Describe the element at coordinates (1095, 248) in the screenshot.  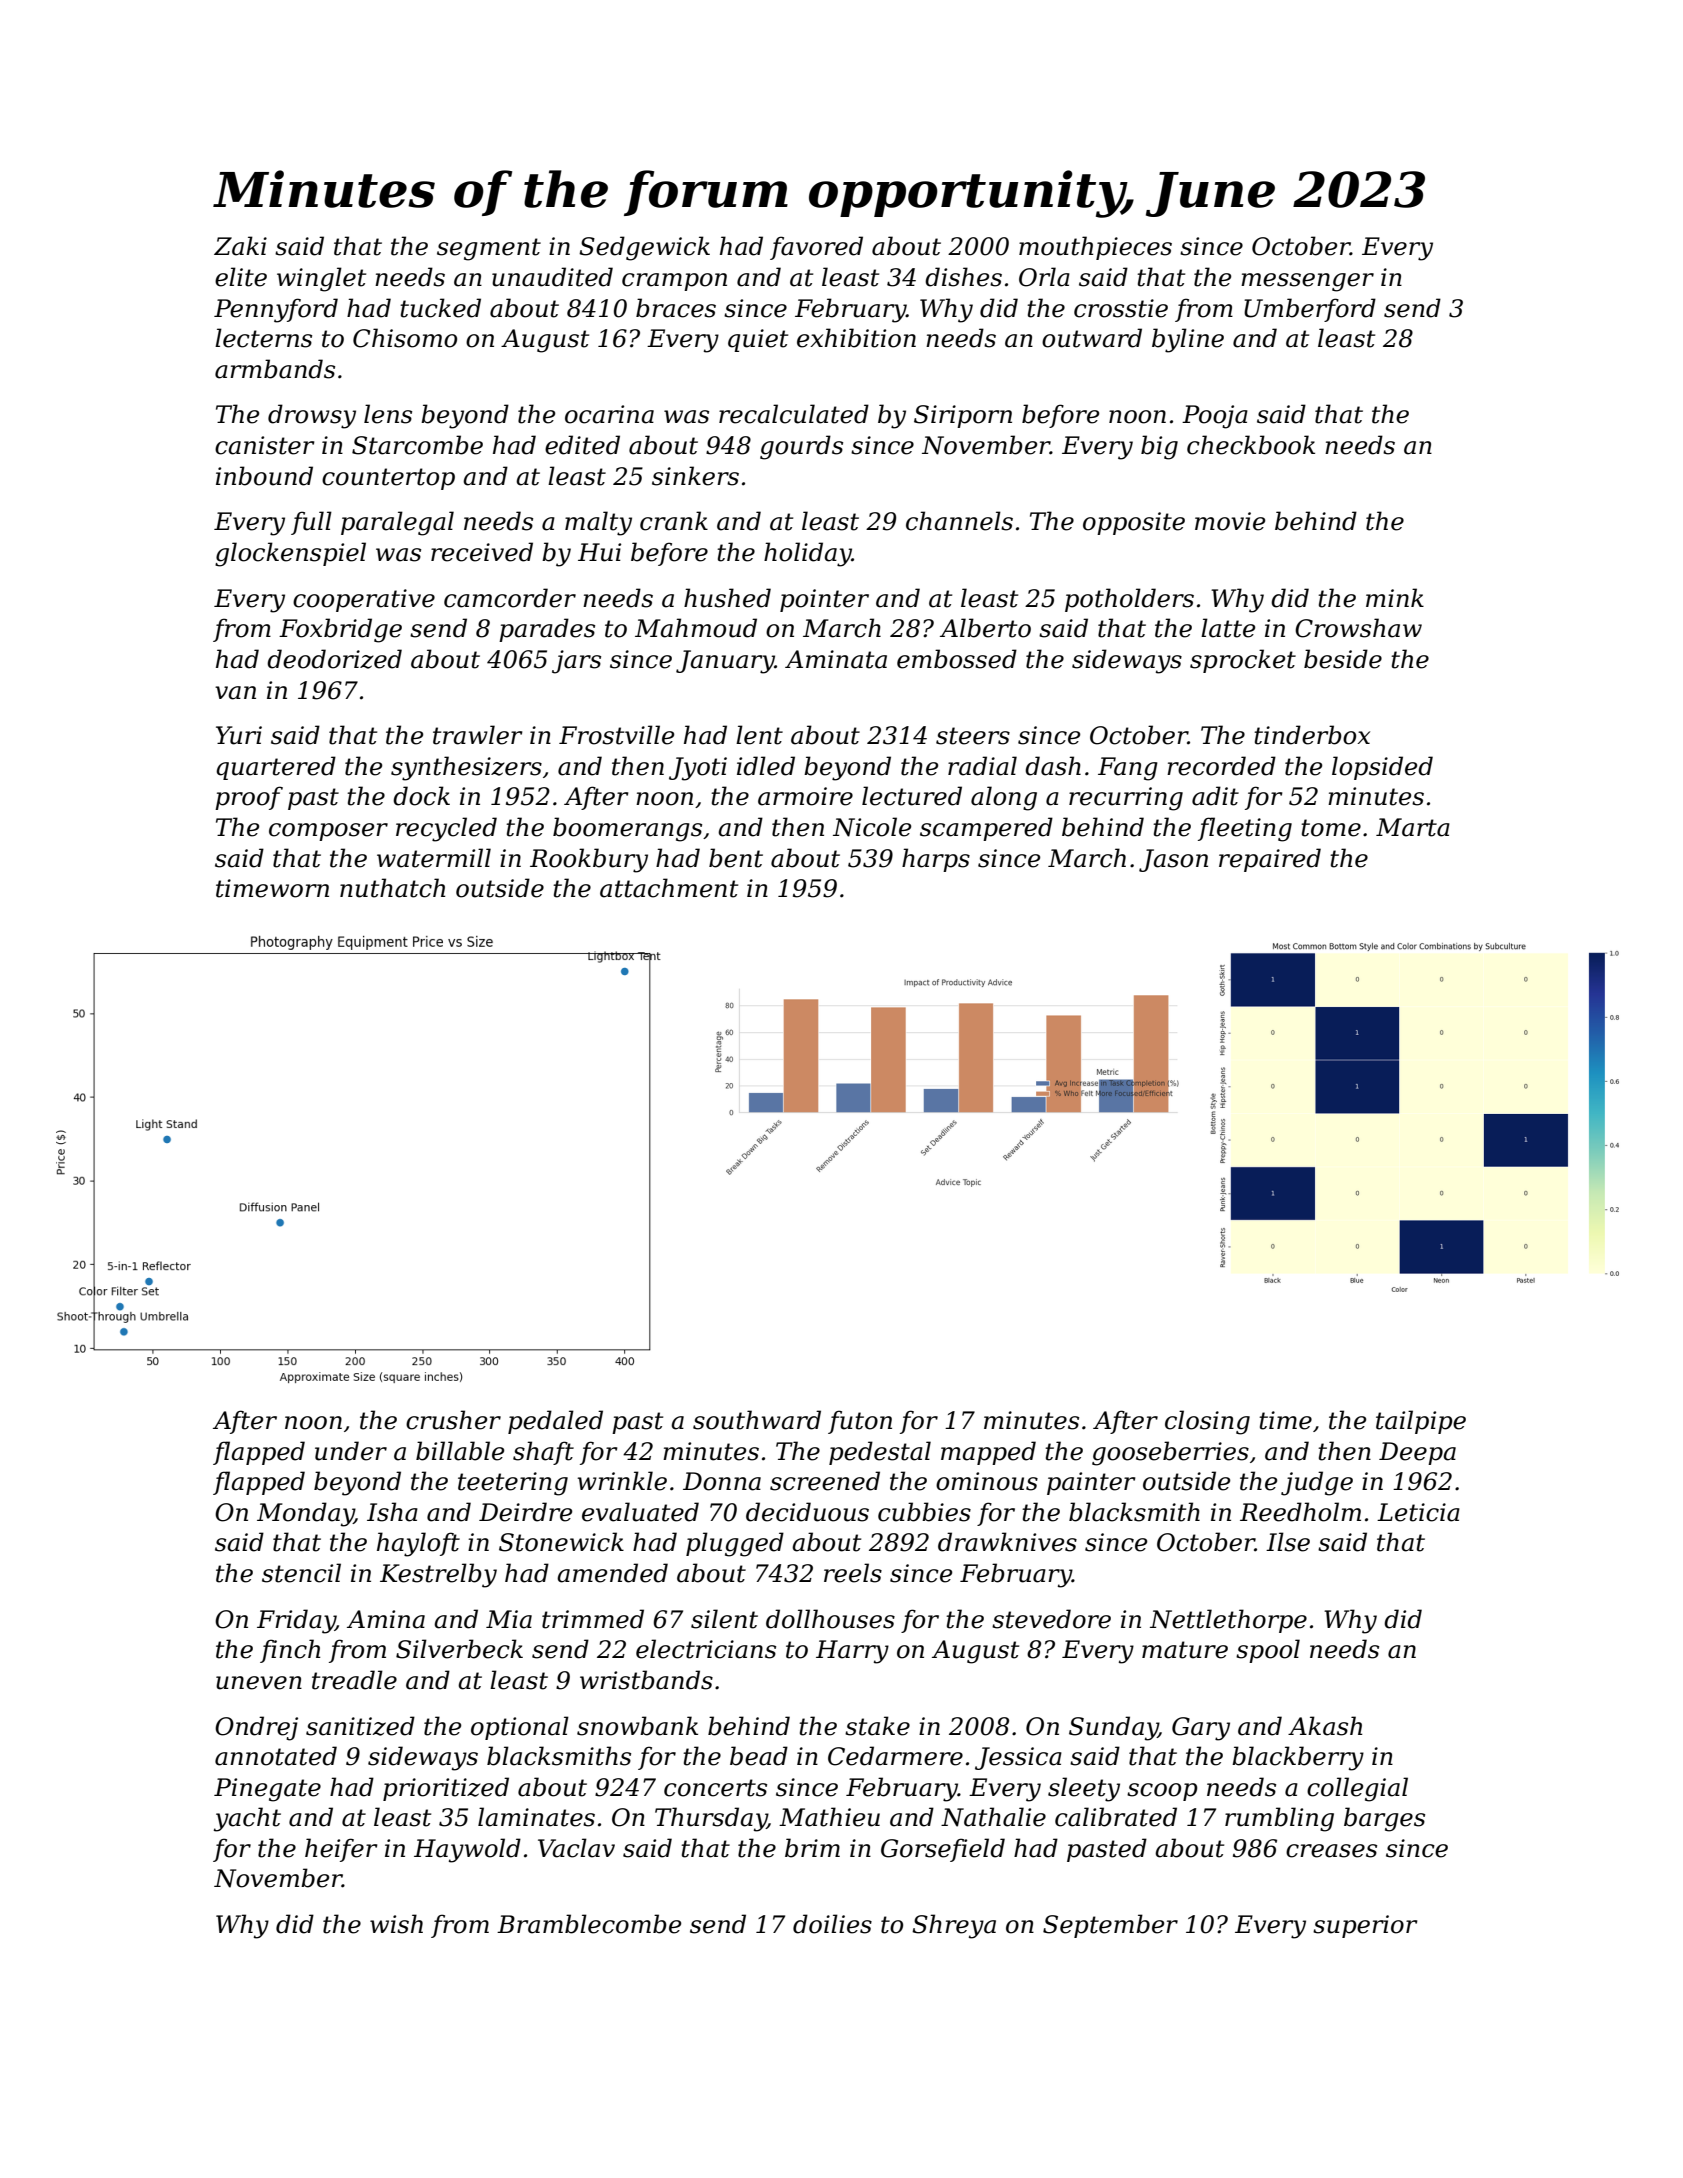
I see `mouthpieces` at that location.
